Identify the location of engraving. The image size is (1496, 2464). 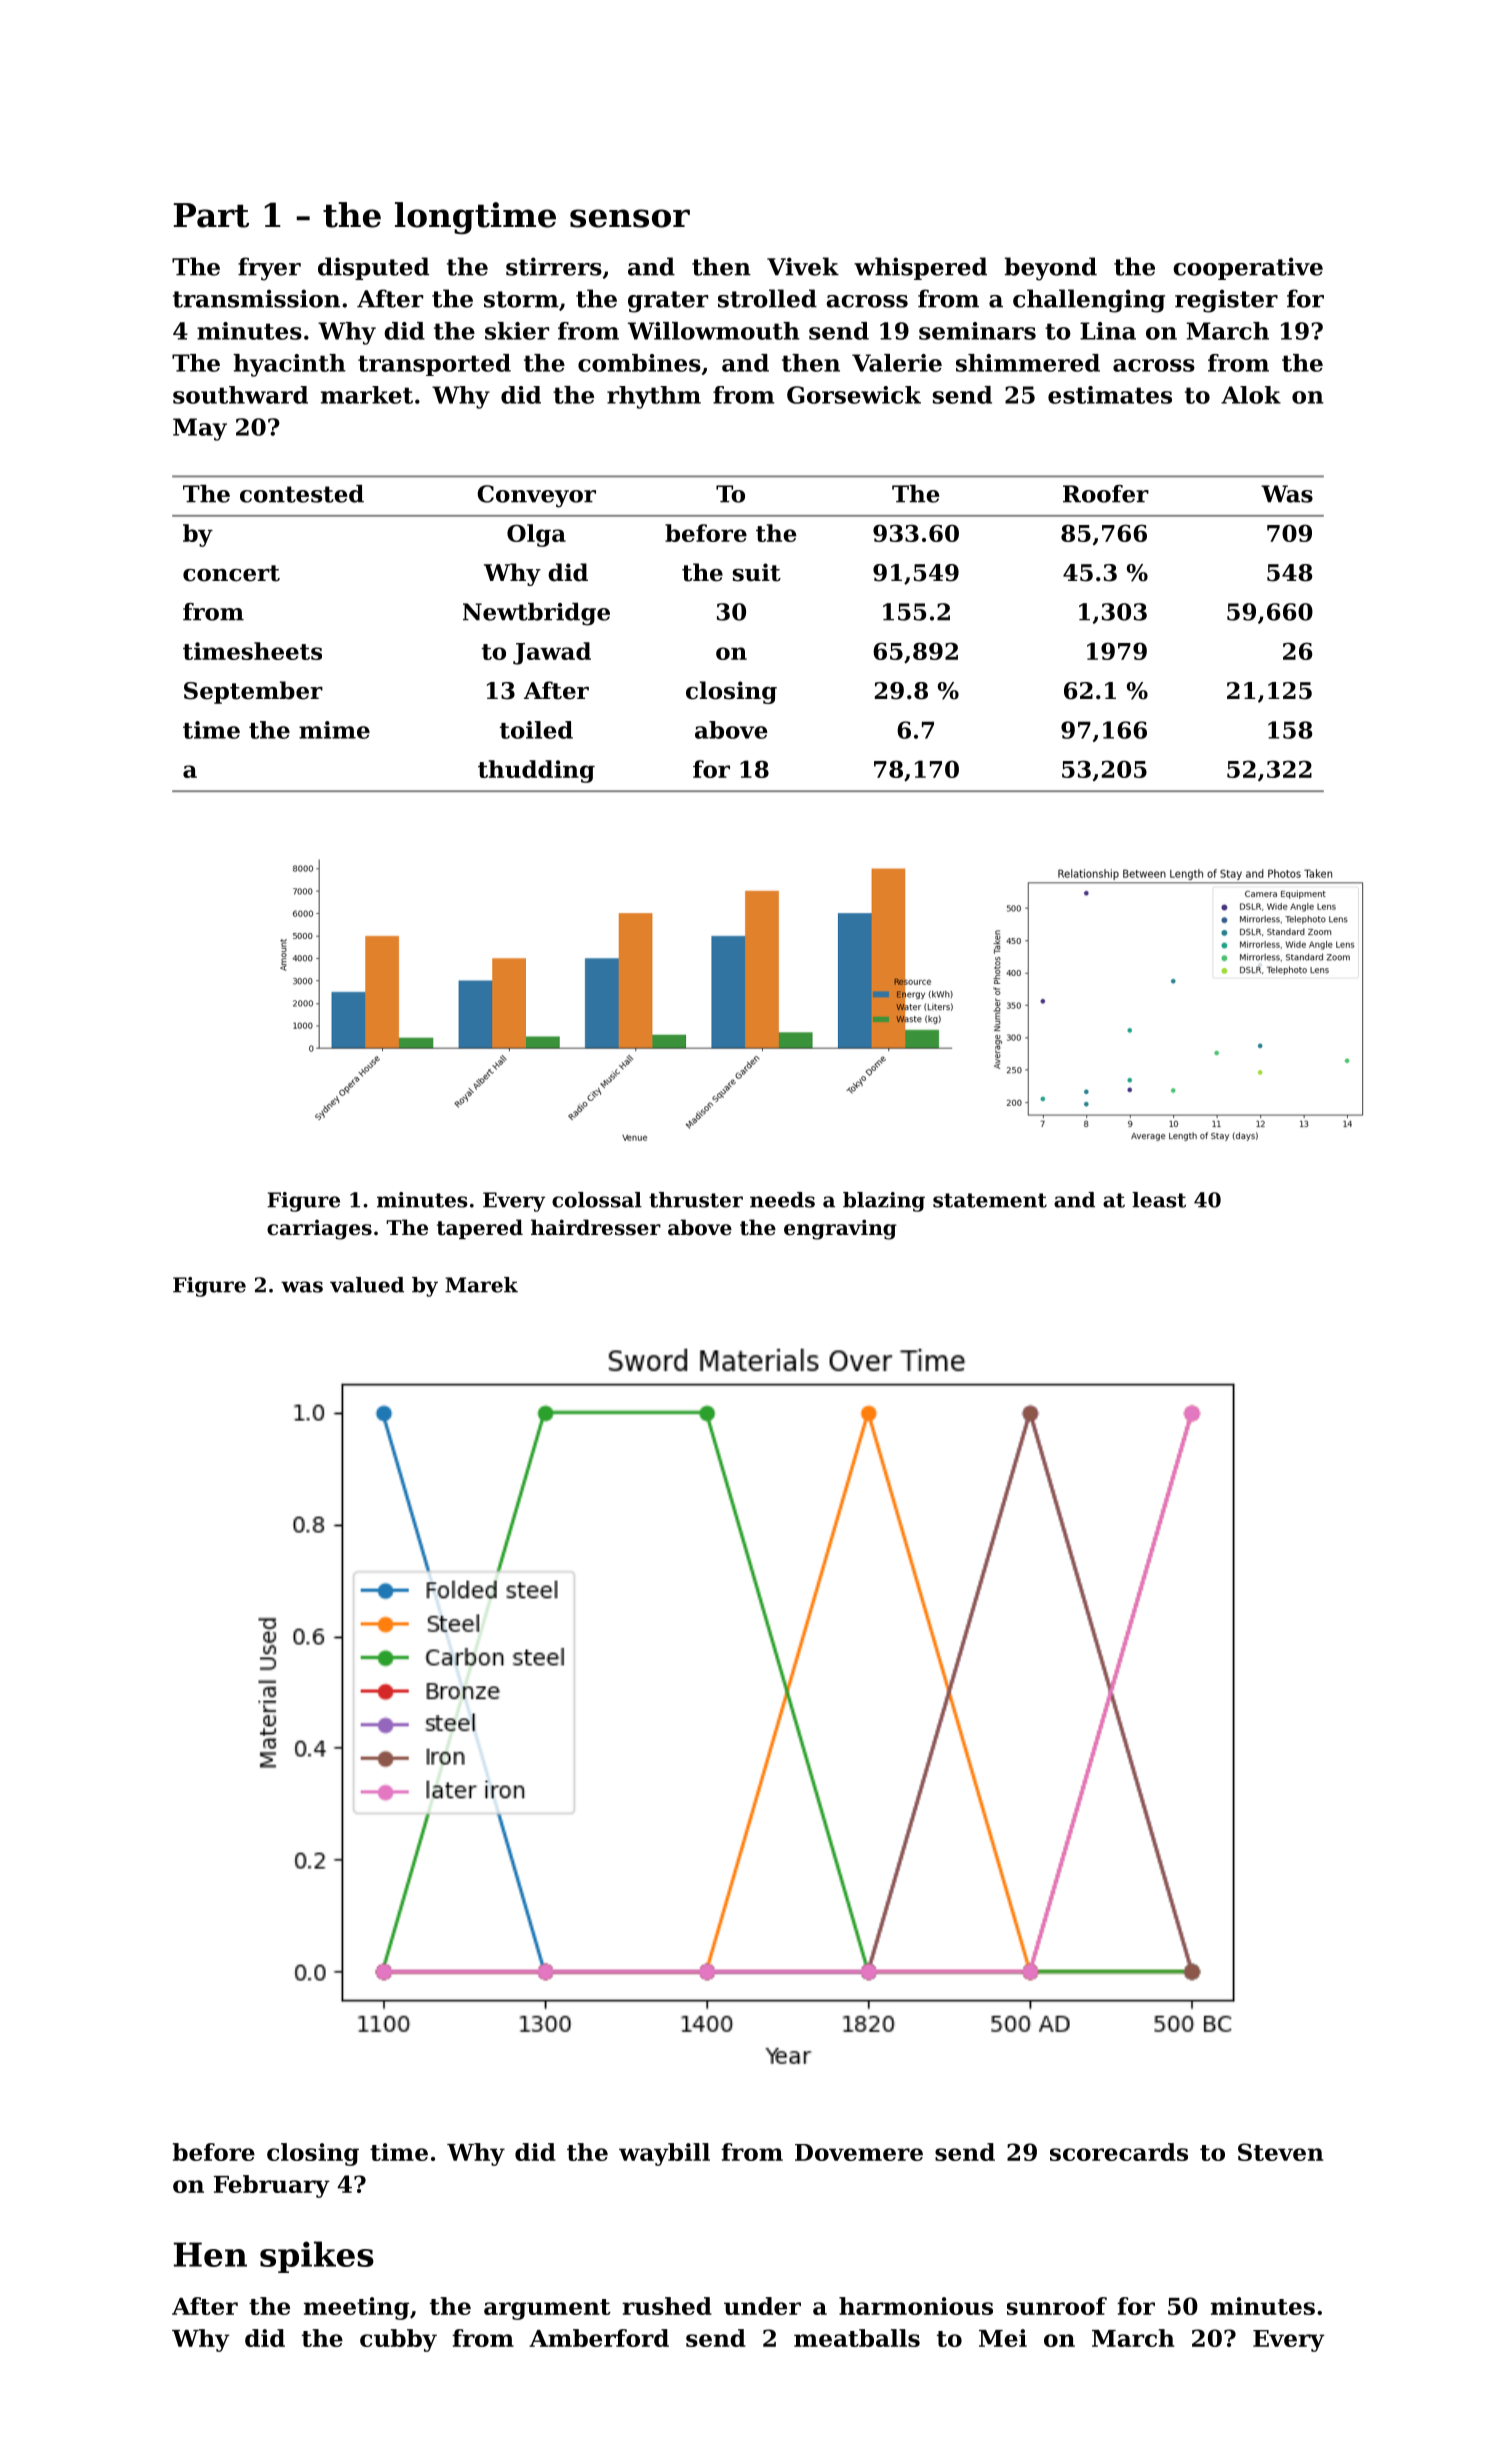
(840, 1229).
